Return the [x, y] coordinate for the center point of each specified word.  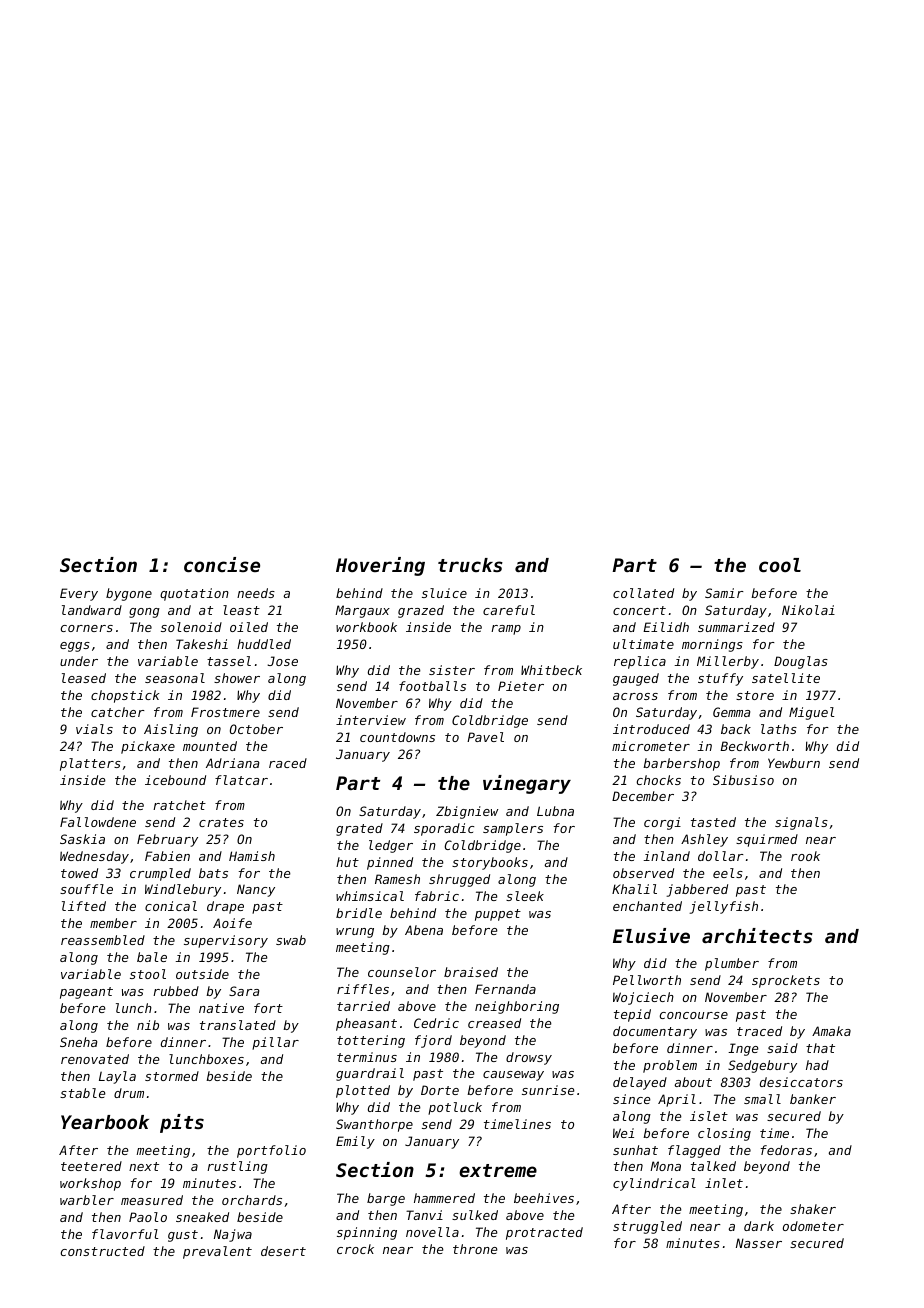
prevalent [217, 1252]
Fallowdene [98, 822]
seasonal [175, 678]
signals [801, 823]
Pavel [485, 737]
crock [355, 1249]
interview [371, 720]
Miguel [811, 713]
